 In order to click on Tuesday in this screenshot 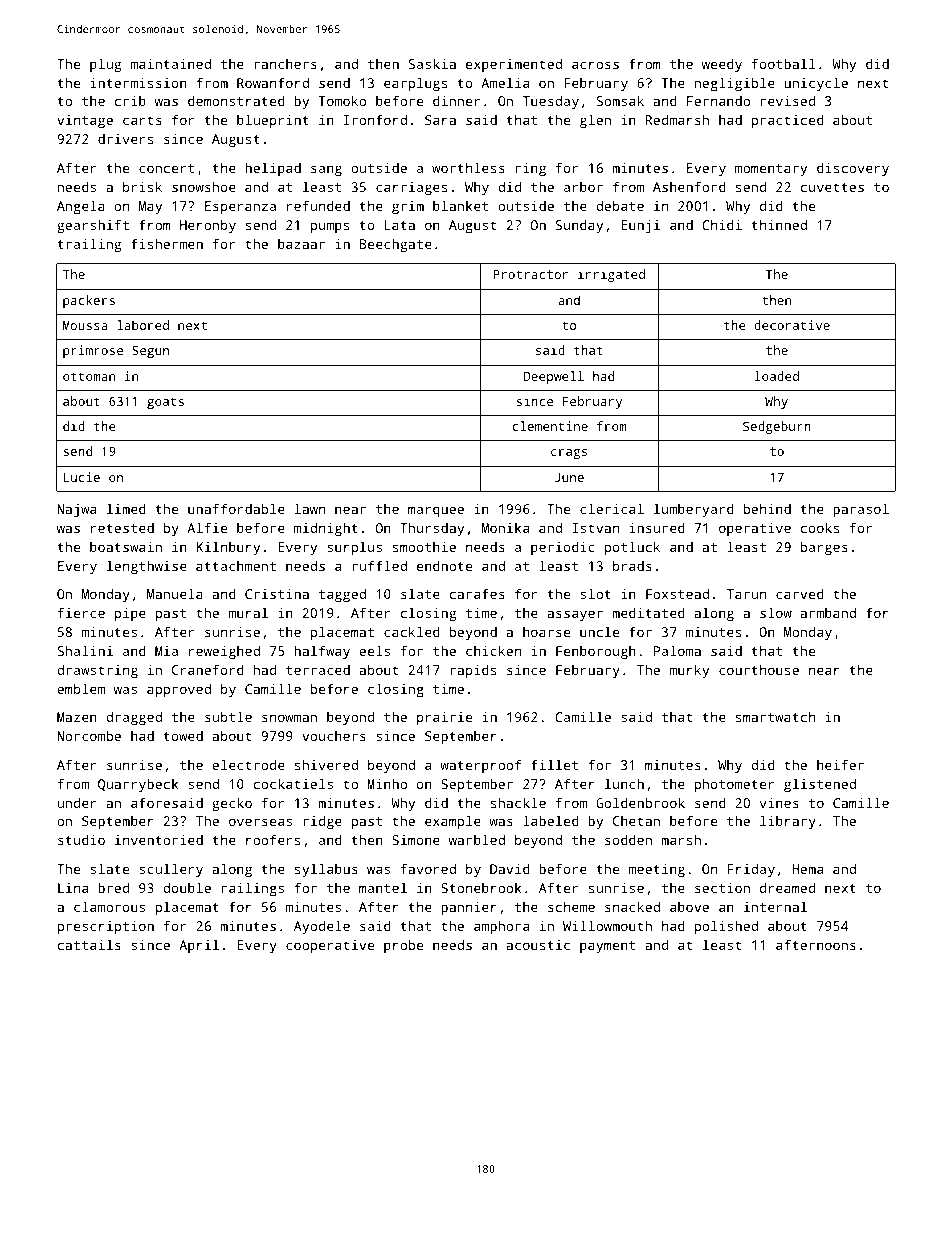, I will do `click(551, 102)`.
